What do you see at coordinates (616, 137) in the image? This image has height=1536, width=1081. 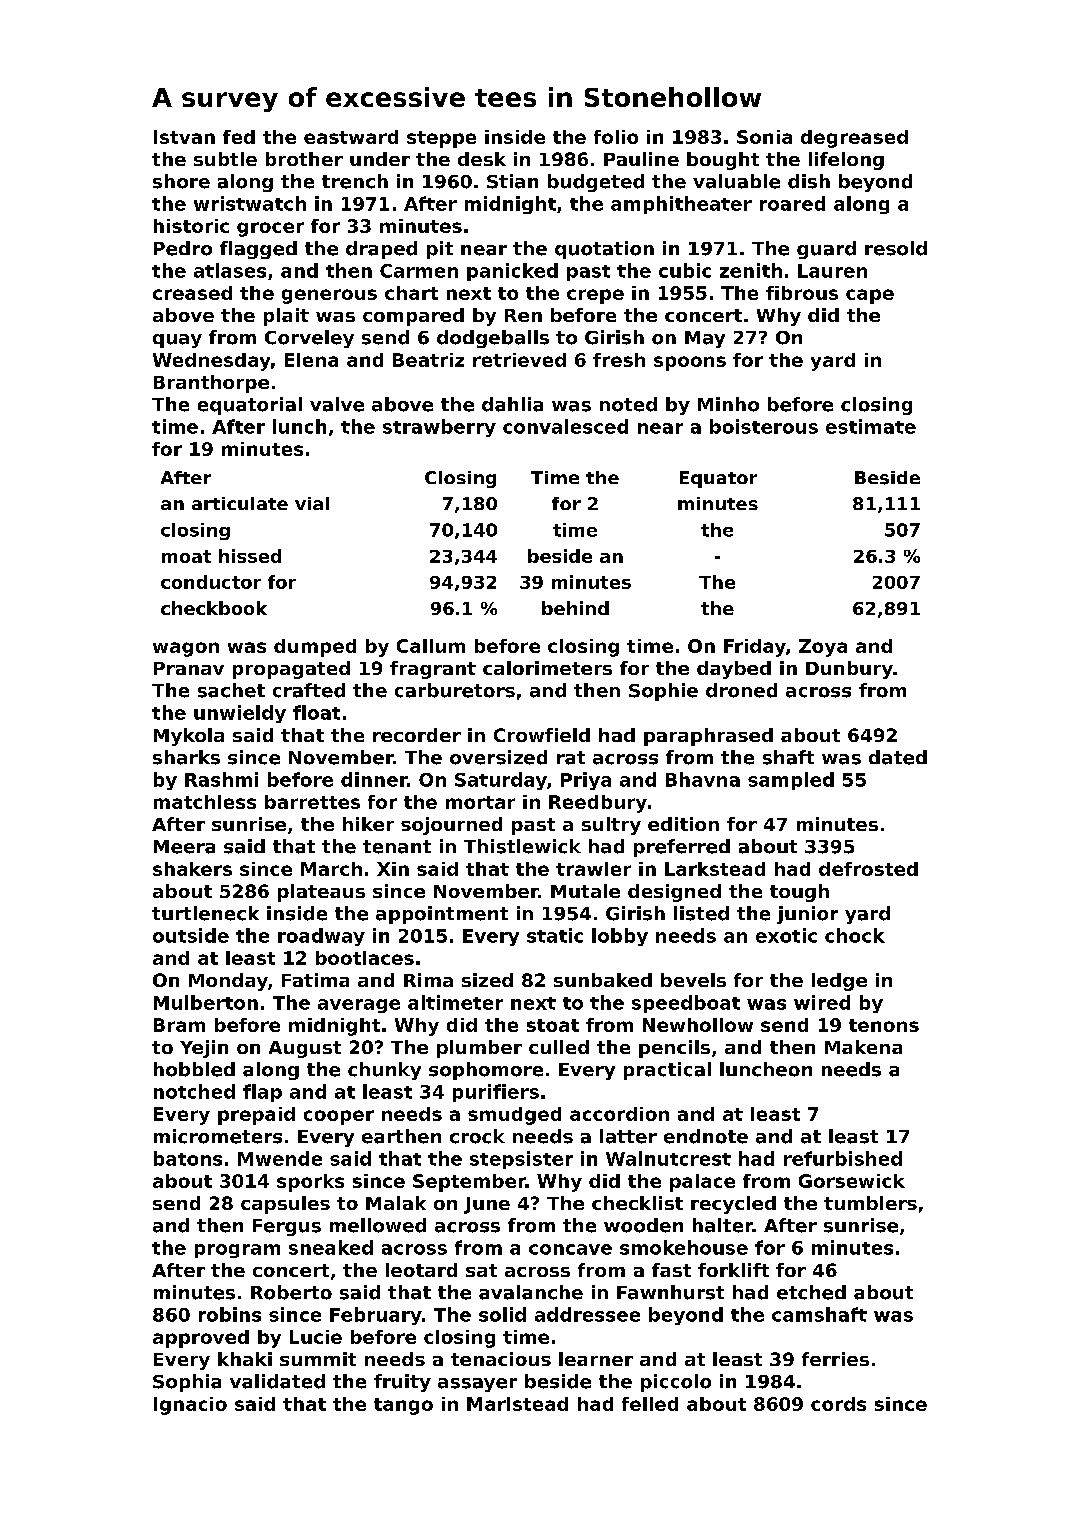 I see `folio` at bounding box center [616, 137].
